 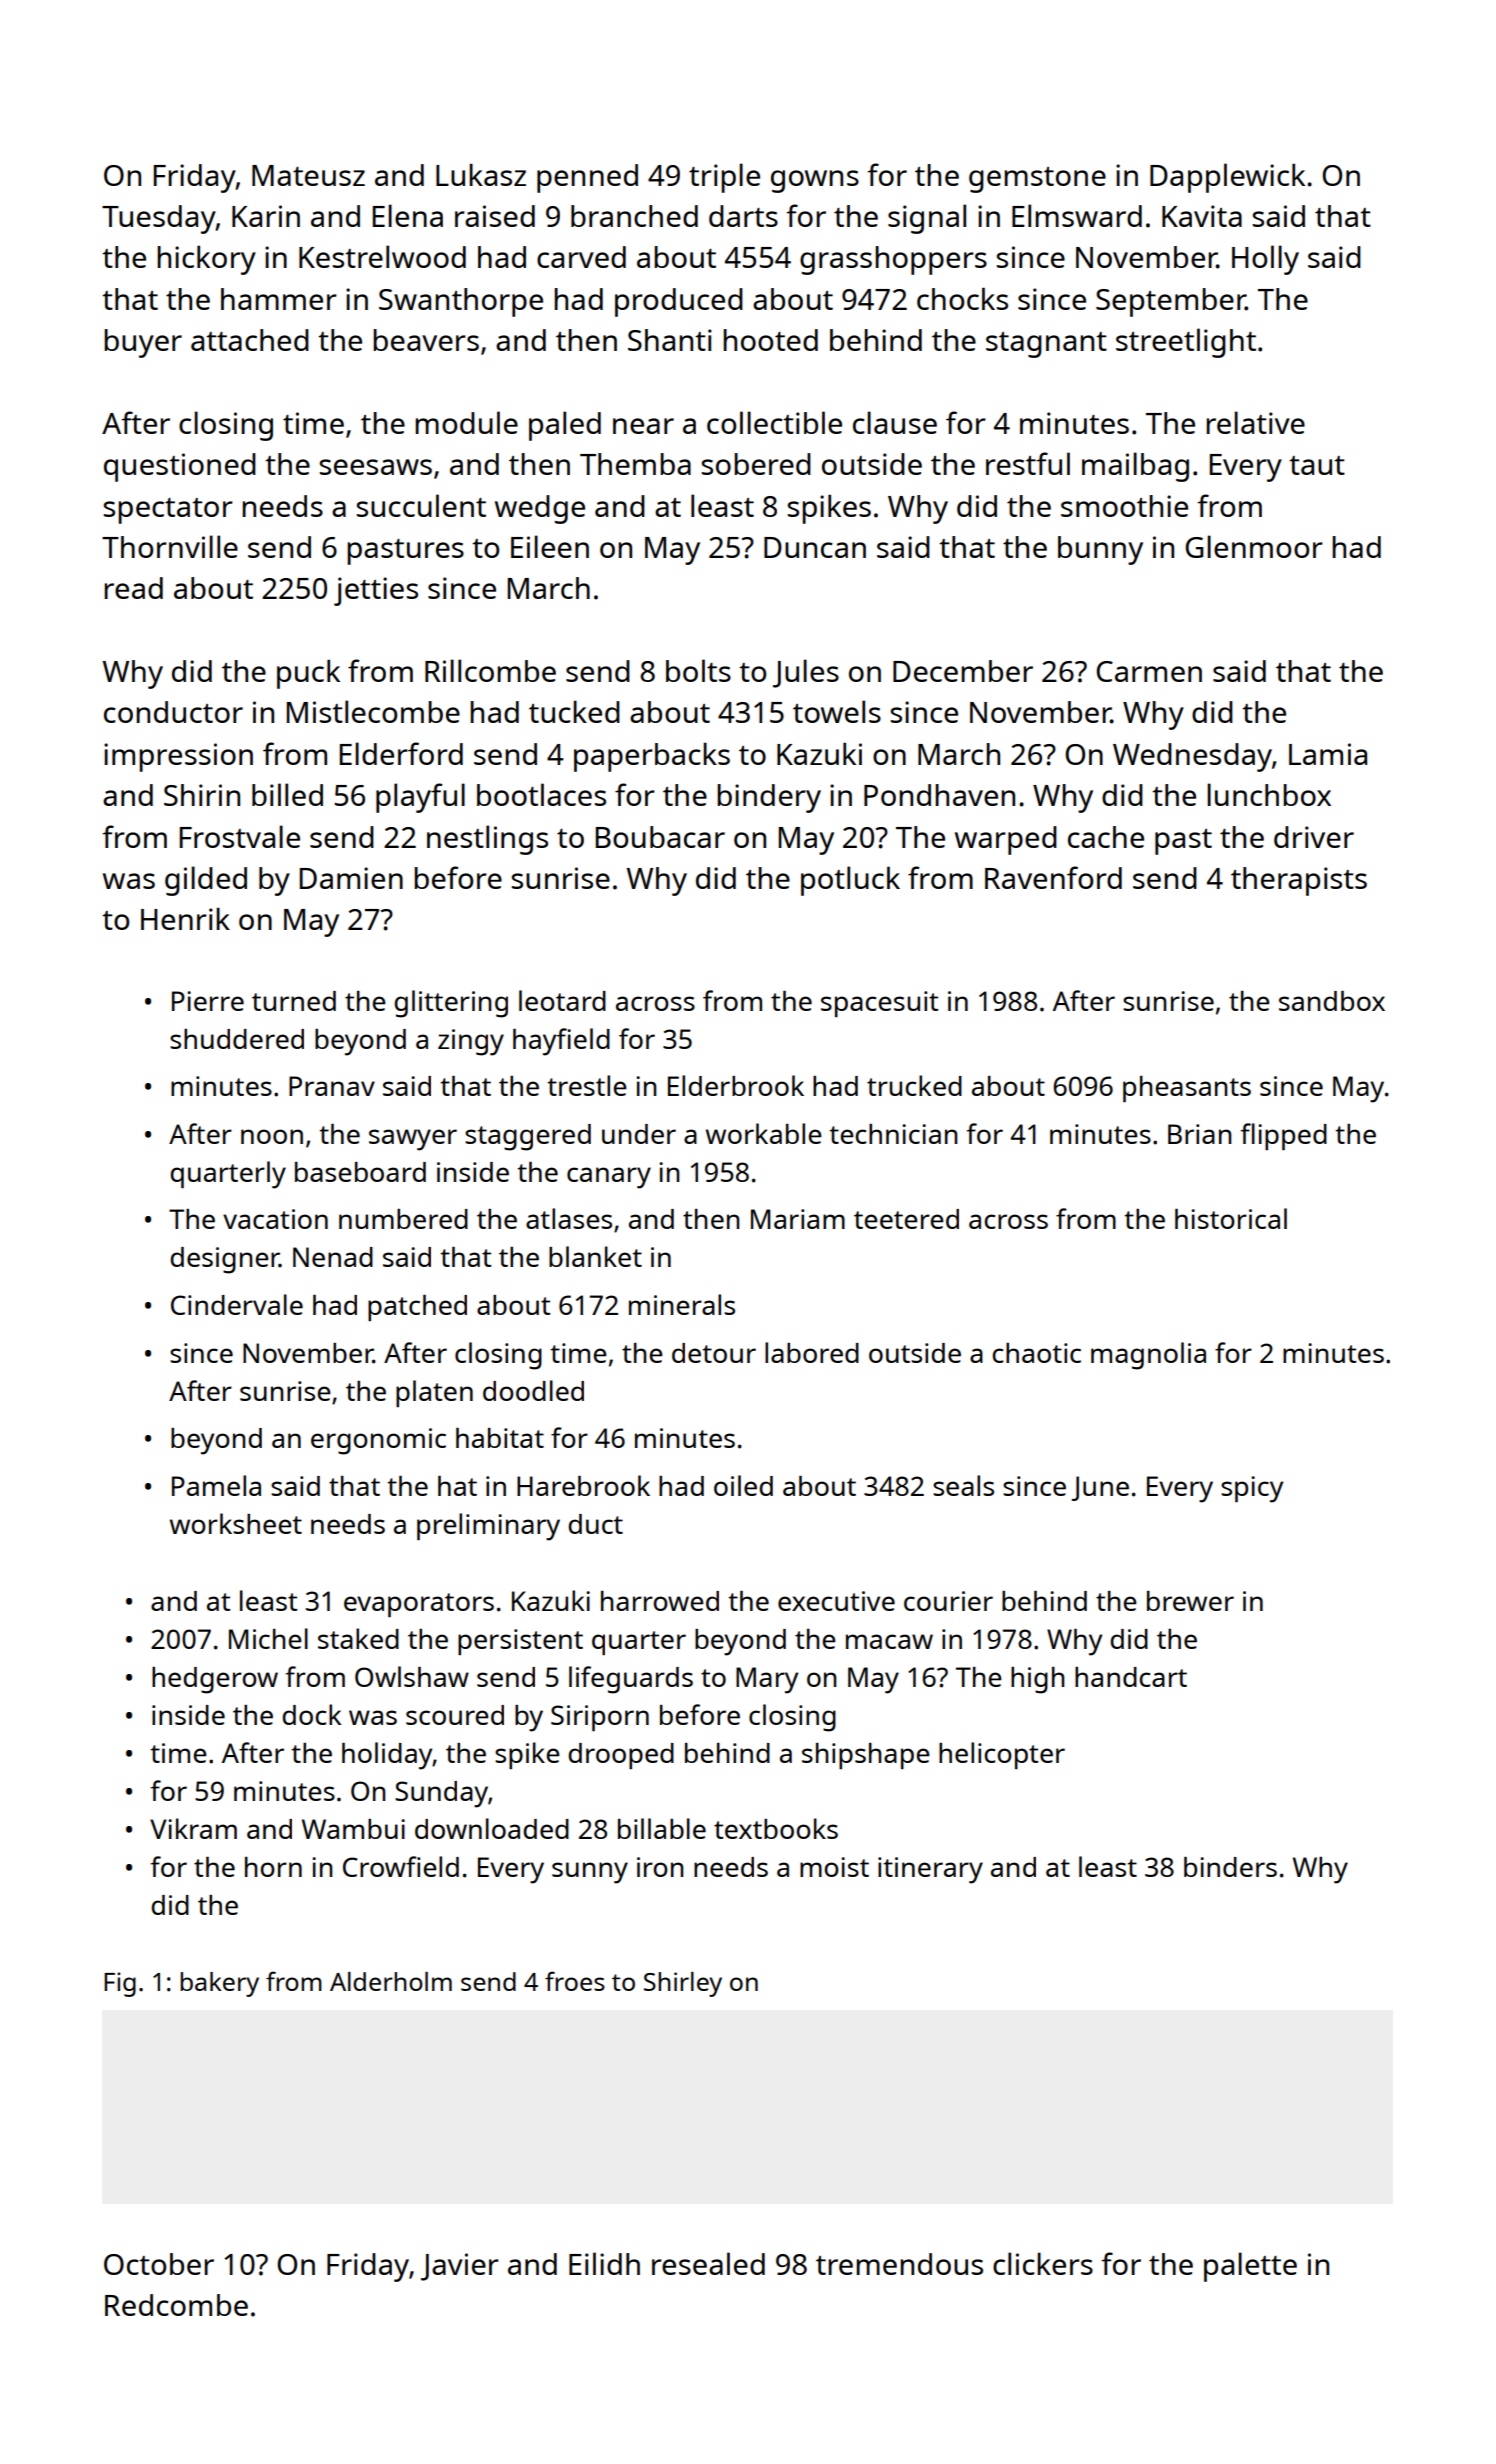 What do you see at coordinates (176, 2305) in the screenshot?
I see `Redcombe` at bounding box center [176, 2305].
